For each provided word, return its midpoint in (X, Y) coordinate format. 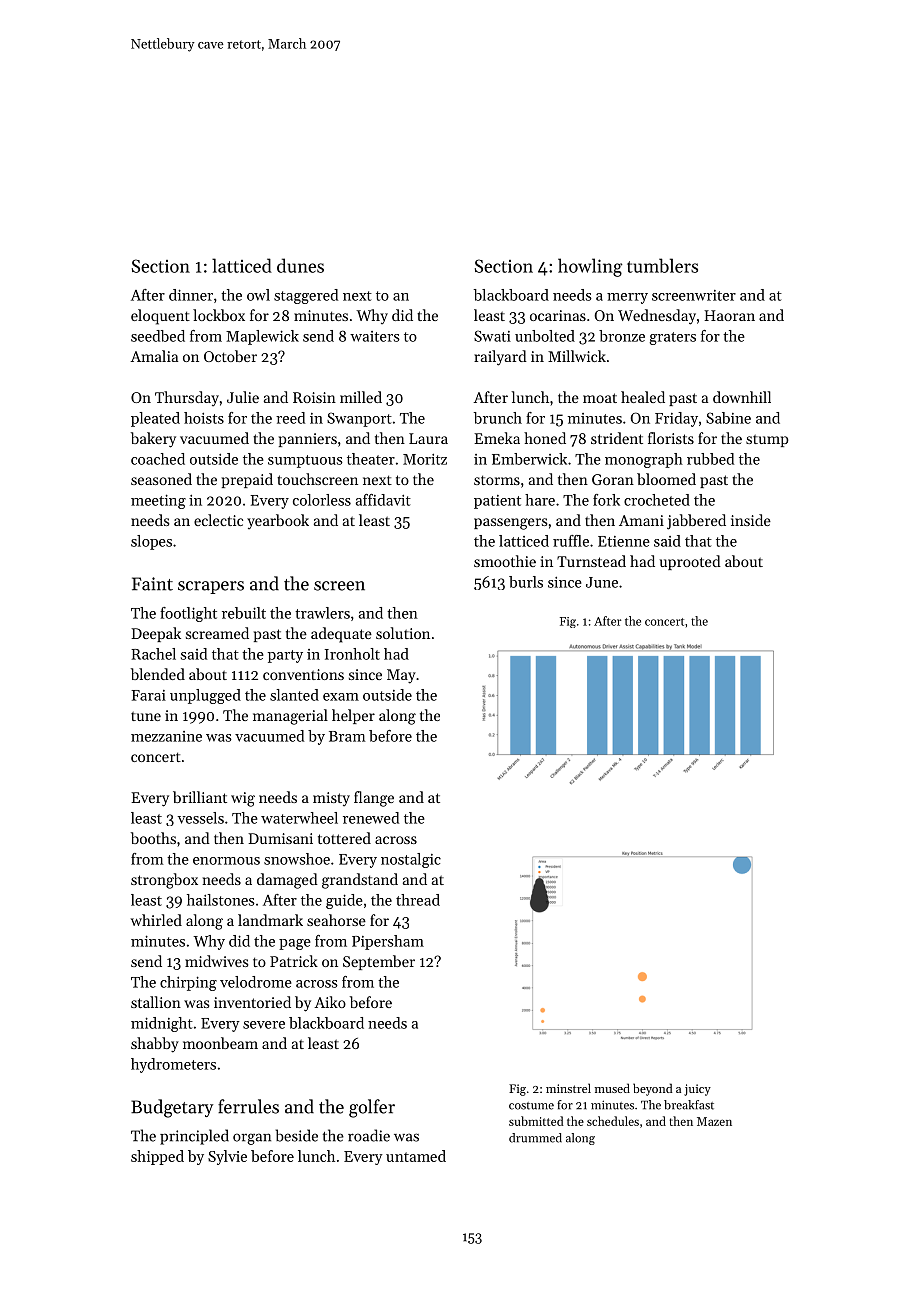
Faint (152, 584)
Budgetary (172, 1108)
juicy (697, 1090)
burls (526, 582)
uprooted (690, 562)
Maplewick (262, 337)
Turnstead (591, 561)
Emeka (497, 438)
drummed (535, 1138)
